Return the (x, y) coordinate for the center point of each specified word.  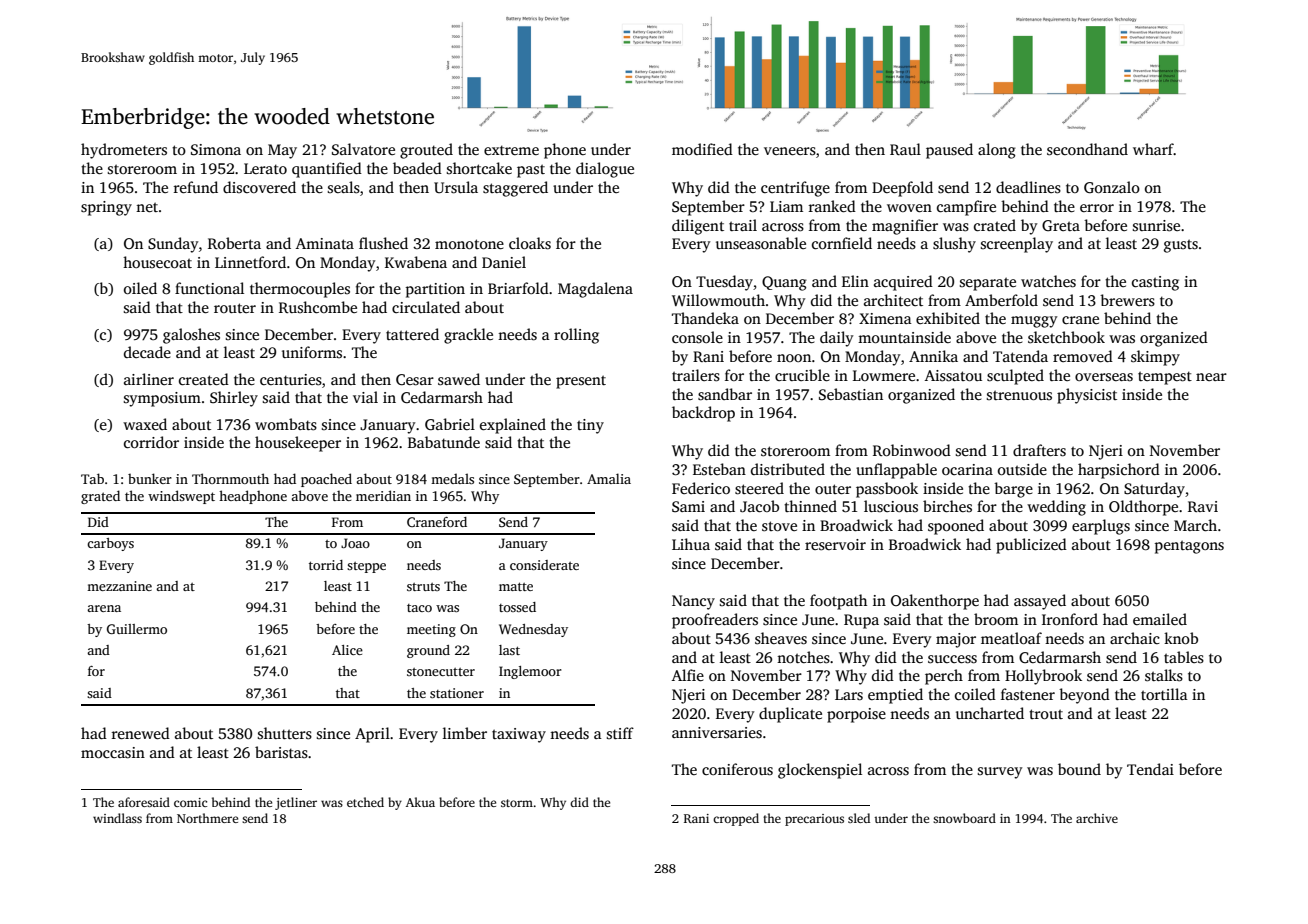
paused (949, 151)
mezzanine (119, 586)
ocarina (967, 469)
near (1211, 377)
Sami (688, 507)
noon (794, 358)
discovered (259, 187)
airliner (149, 379)
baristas (281, 752)
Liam (786, 206)
